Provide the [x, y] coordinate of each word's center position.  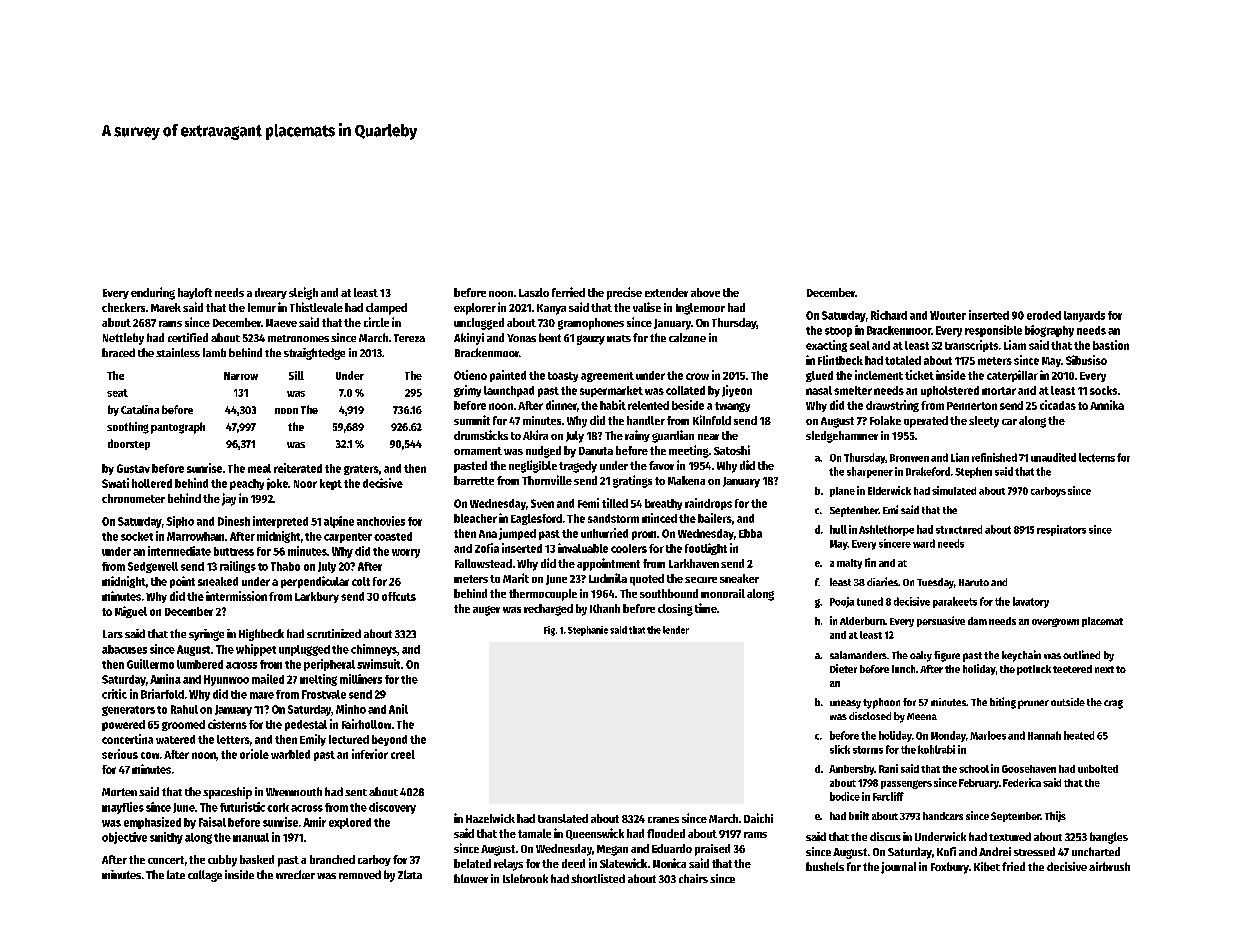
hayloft [195, 293]
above [705, 292]
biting [1003, 703]
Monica [669, 863]
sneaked [218, 581]
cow [150, 755]
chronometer [133, 498]
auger [486, 611]
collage [205, 876]
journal [898, 868]
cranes [663, 820]
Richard [889, 315]
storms [868, 750]
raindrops [708, 504]
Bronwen [909, 458]
